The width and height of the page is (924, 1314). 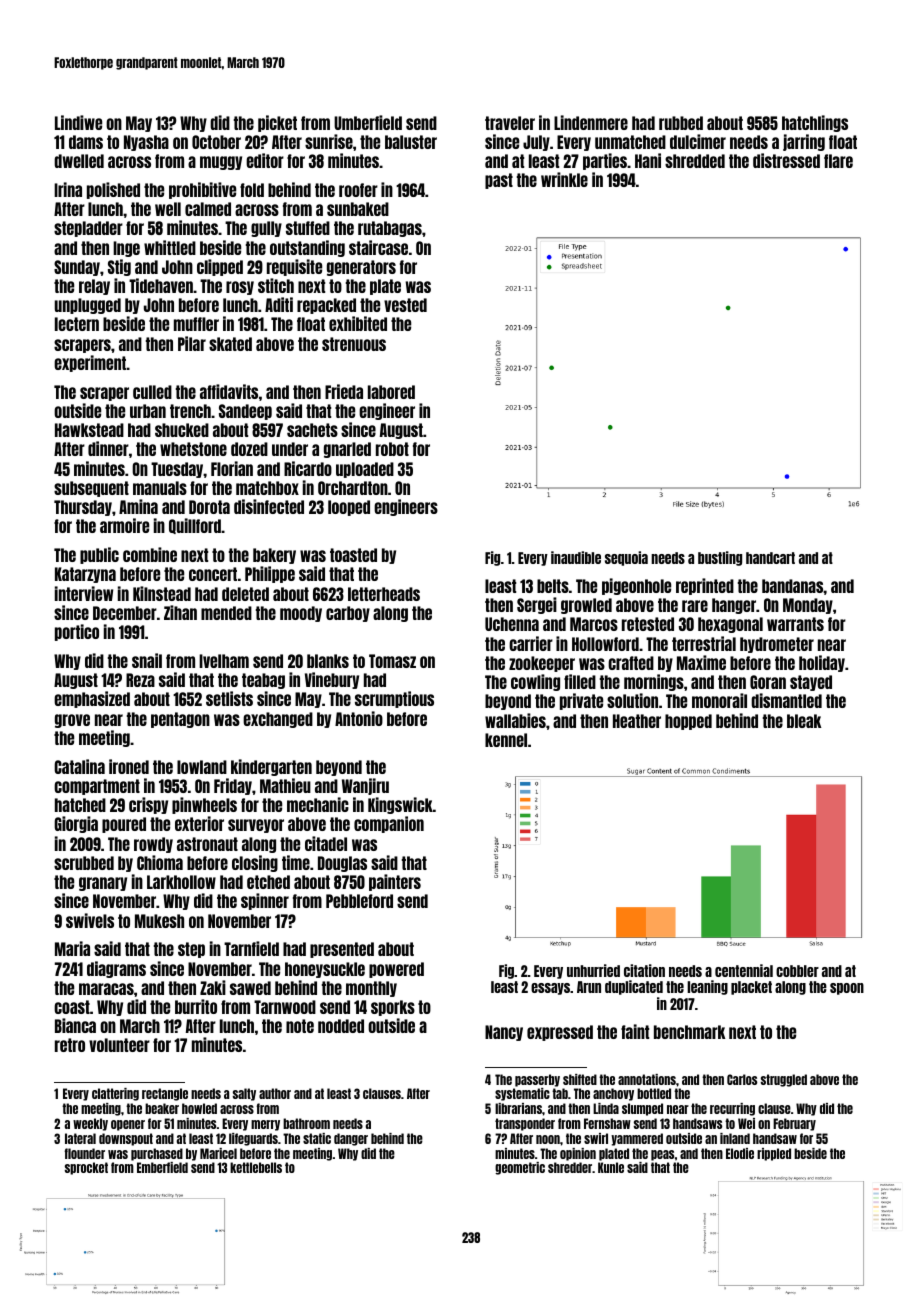 I want to click on robot, so click(x=392, y=449).
